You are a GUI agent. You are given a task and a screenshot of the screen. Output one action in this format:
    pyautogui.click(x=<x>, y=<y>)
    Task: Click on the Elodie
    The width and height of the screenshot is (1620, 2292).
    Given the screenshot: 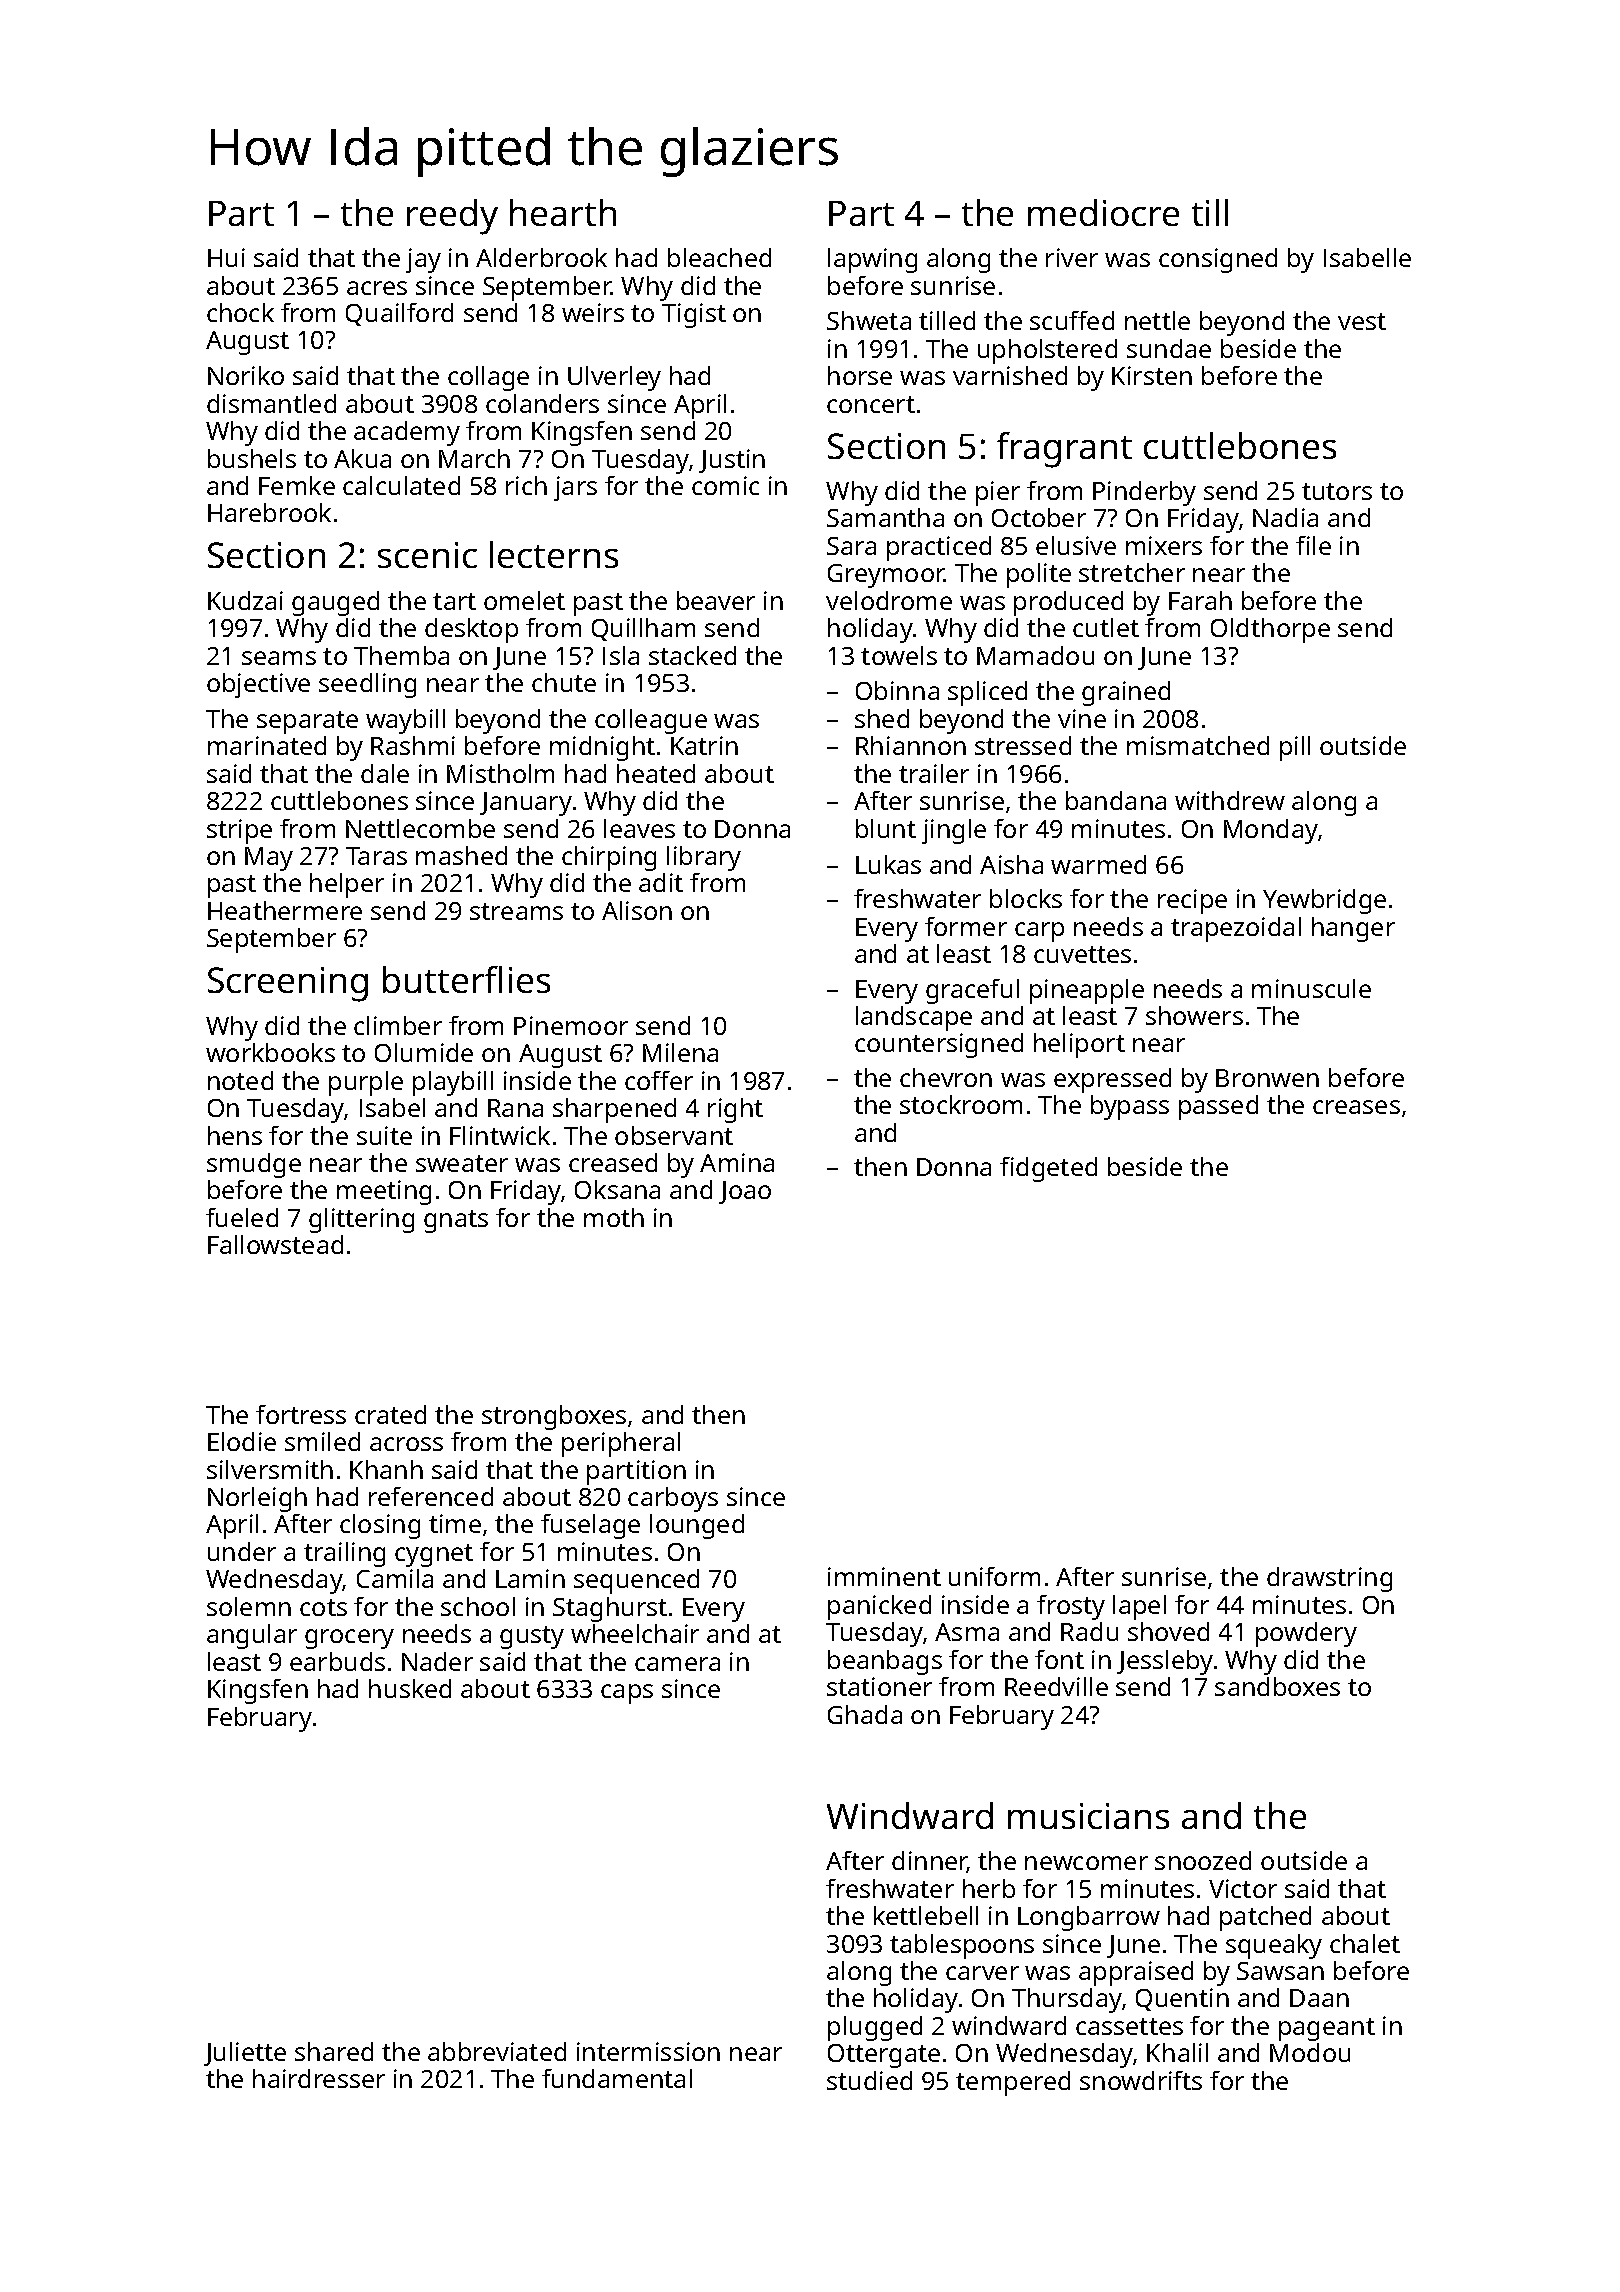 What is the action you would take?
    pyautogui.click(x=242, y=1441)
